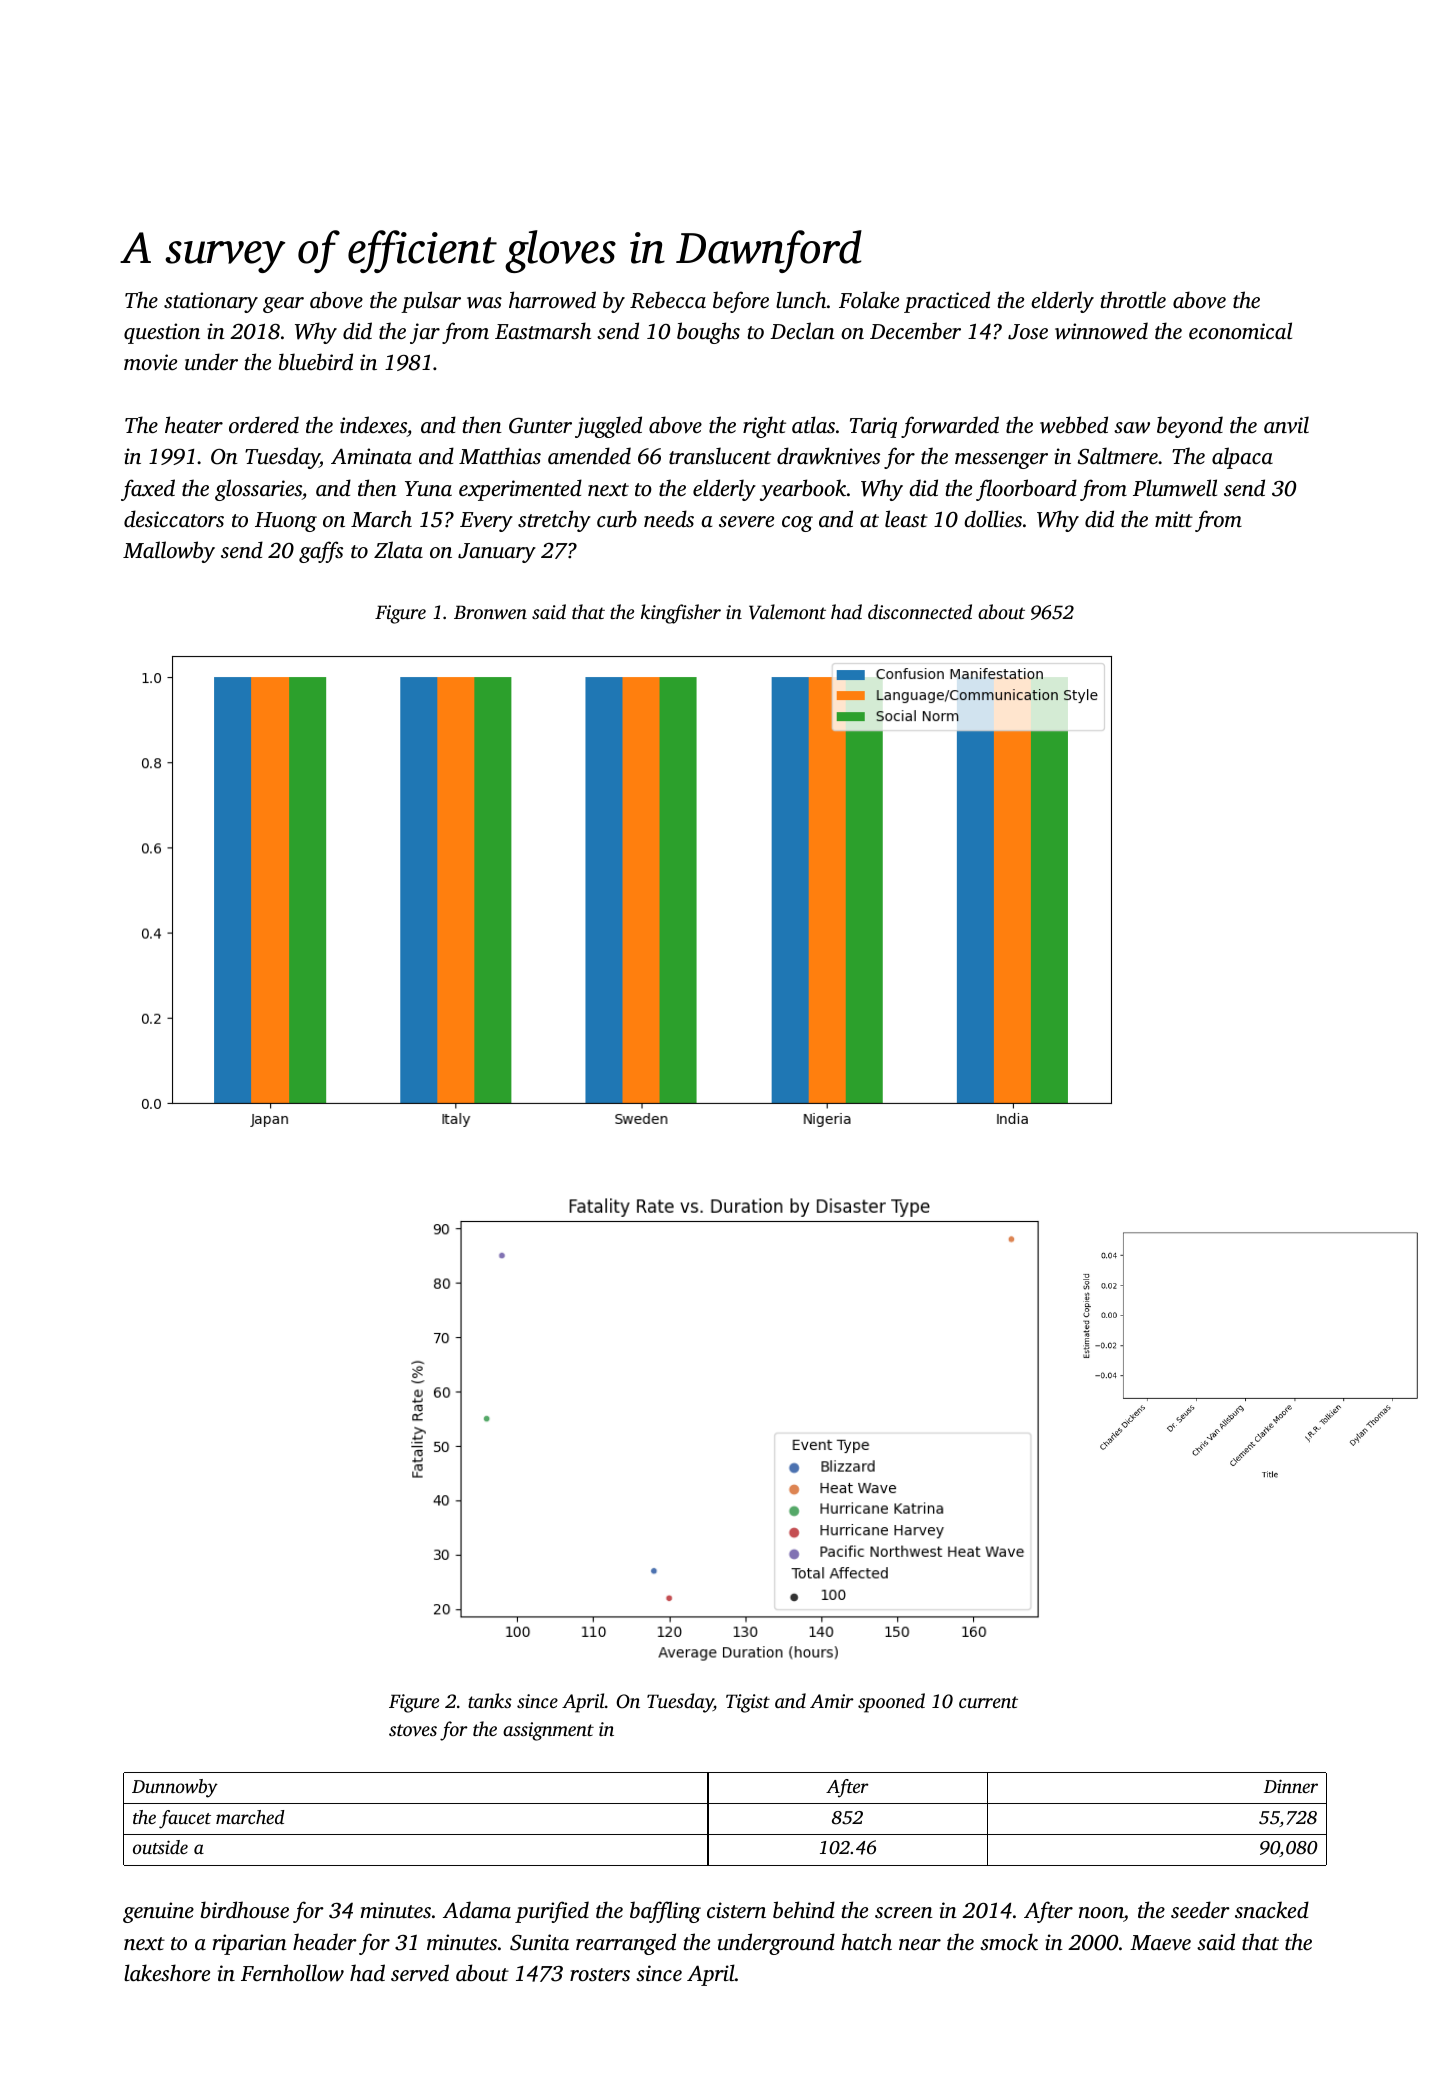 The width and height of the document is (1450, 2100). What do you see at coordinates (490, 612) in the document?
I see `Bronwen` at bounding box center [490, 612].
